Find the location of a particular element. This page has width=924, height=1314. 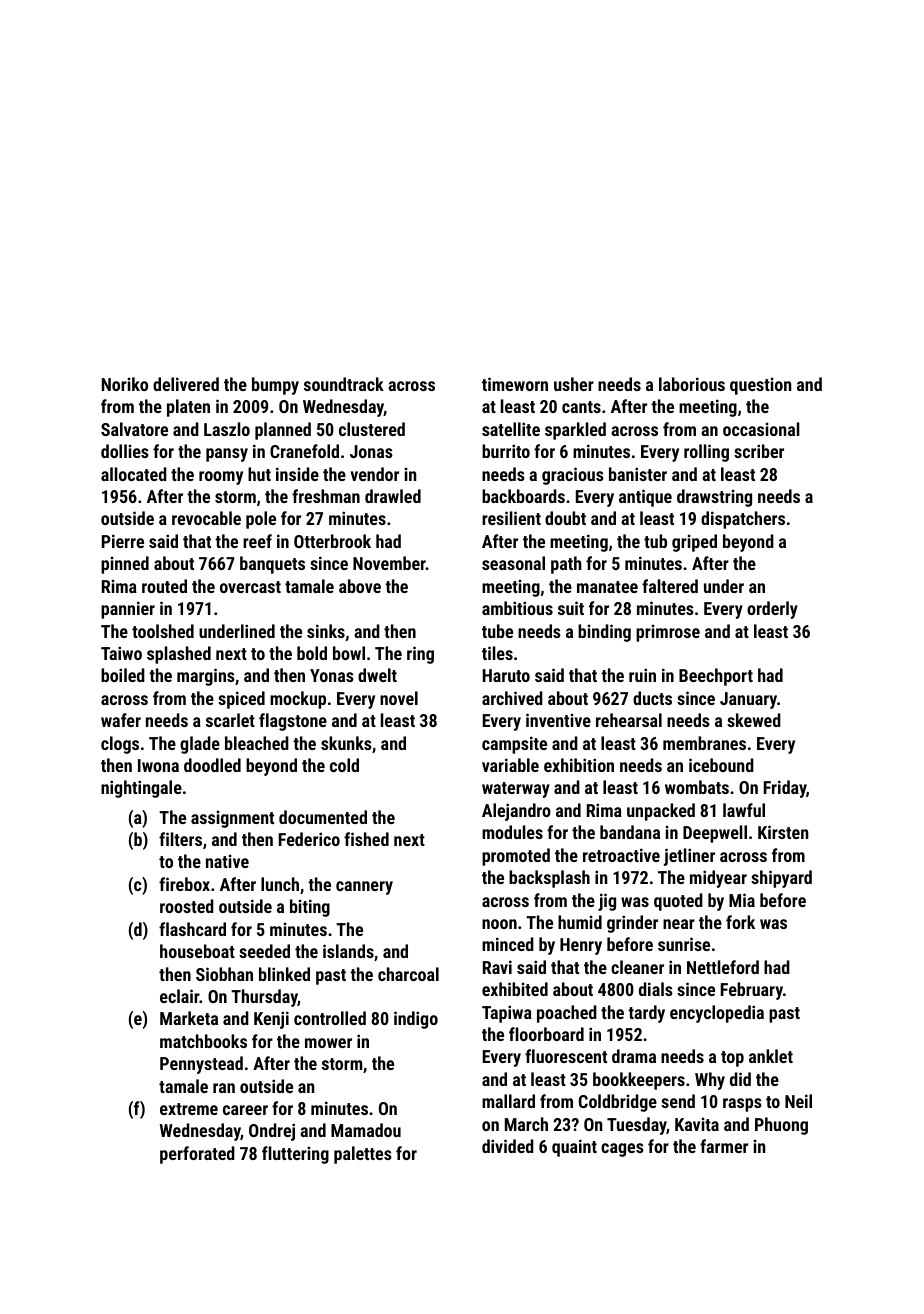

perforated is located at coordinates (197, 1155).
